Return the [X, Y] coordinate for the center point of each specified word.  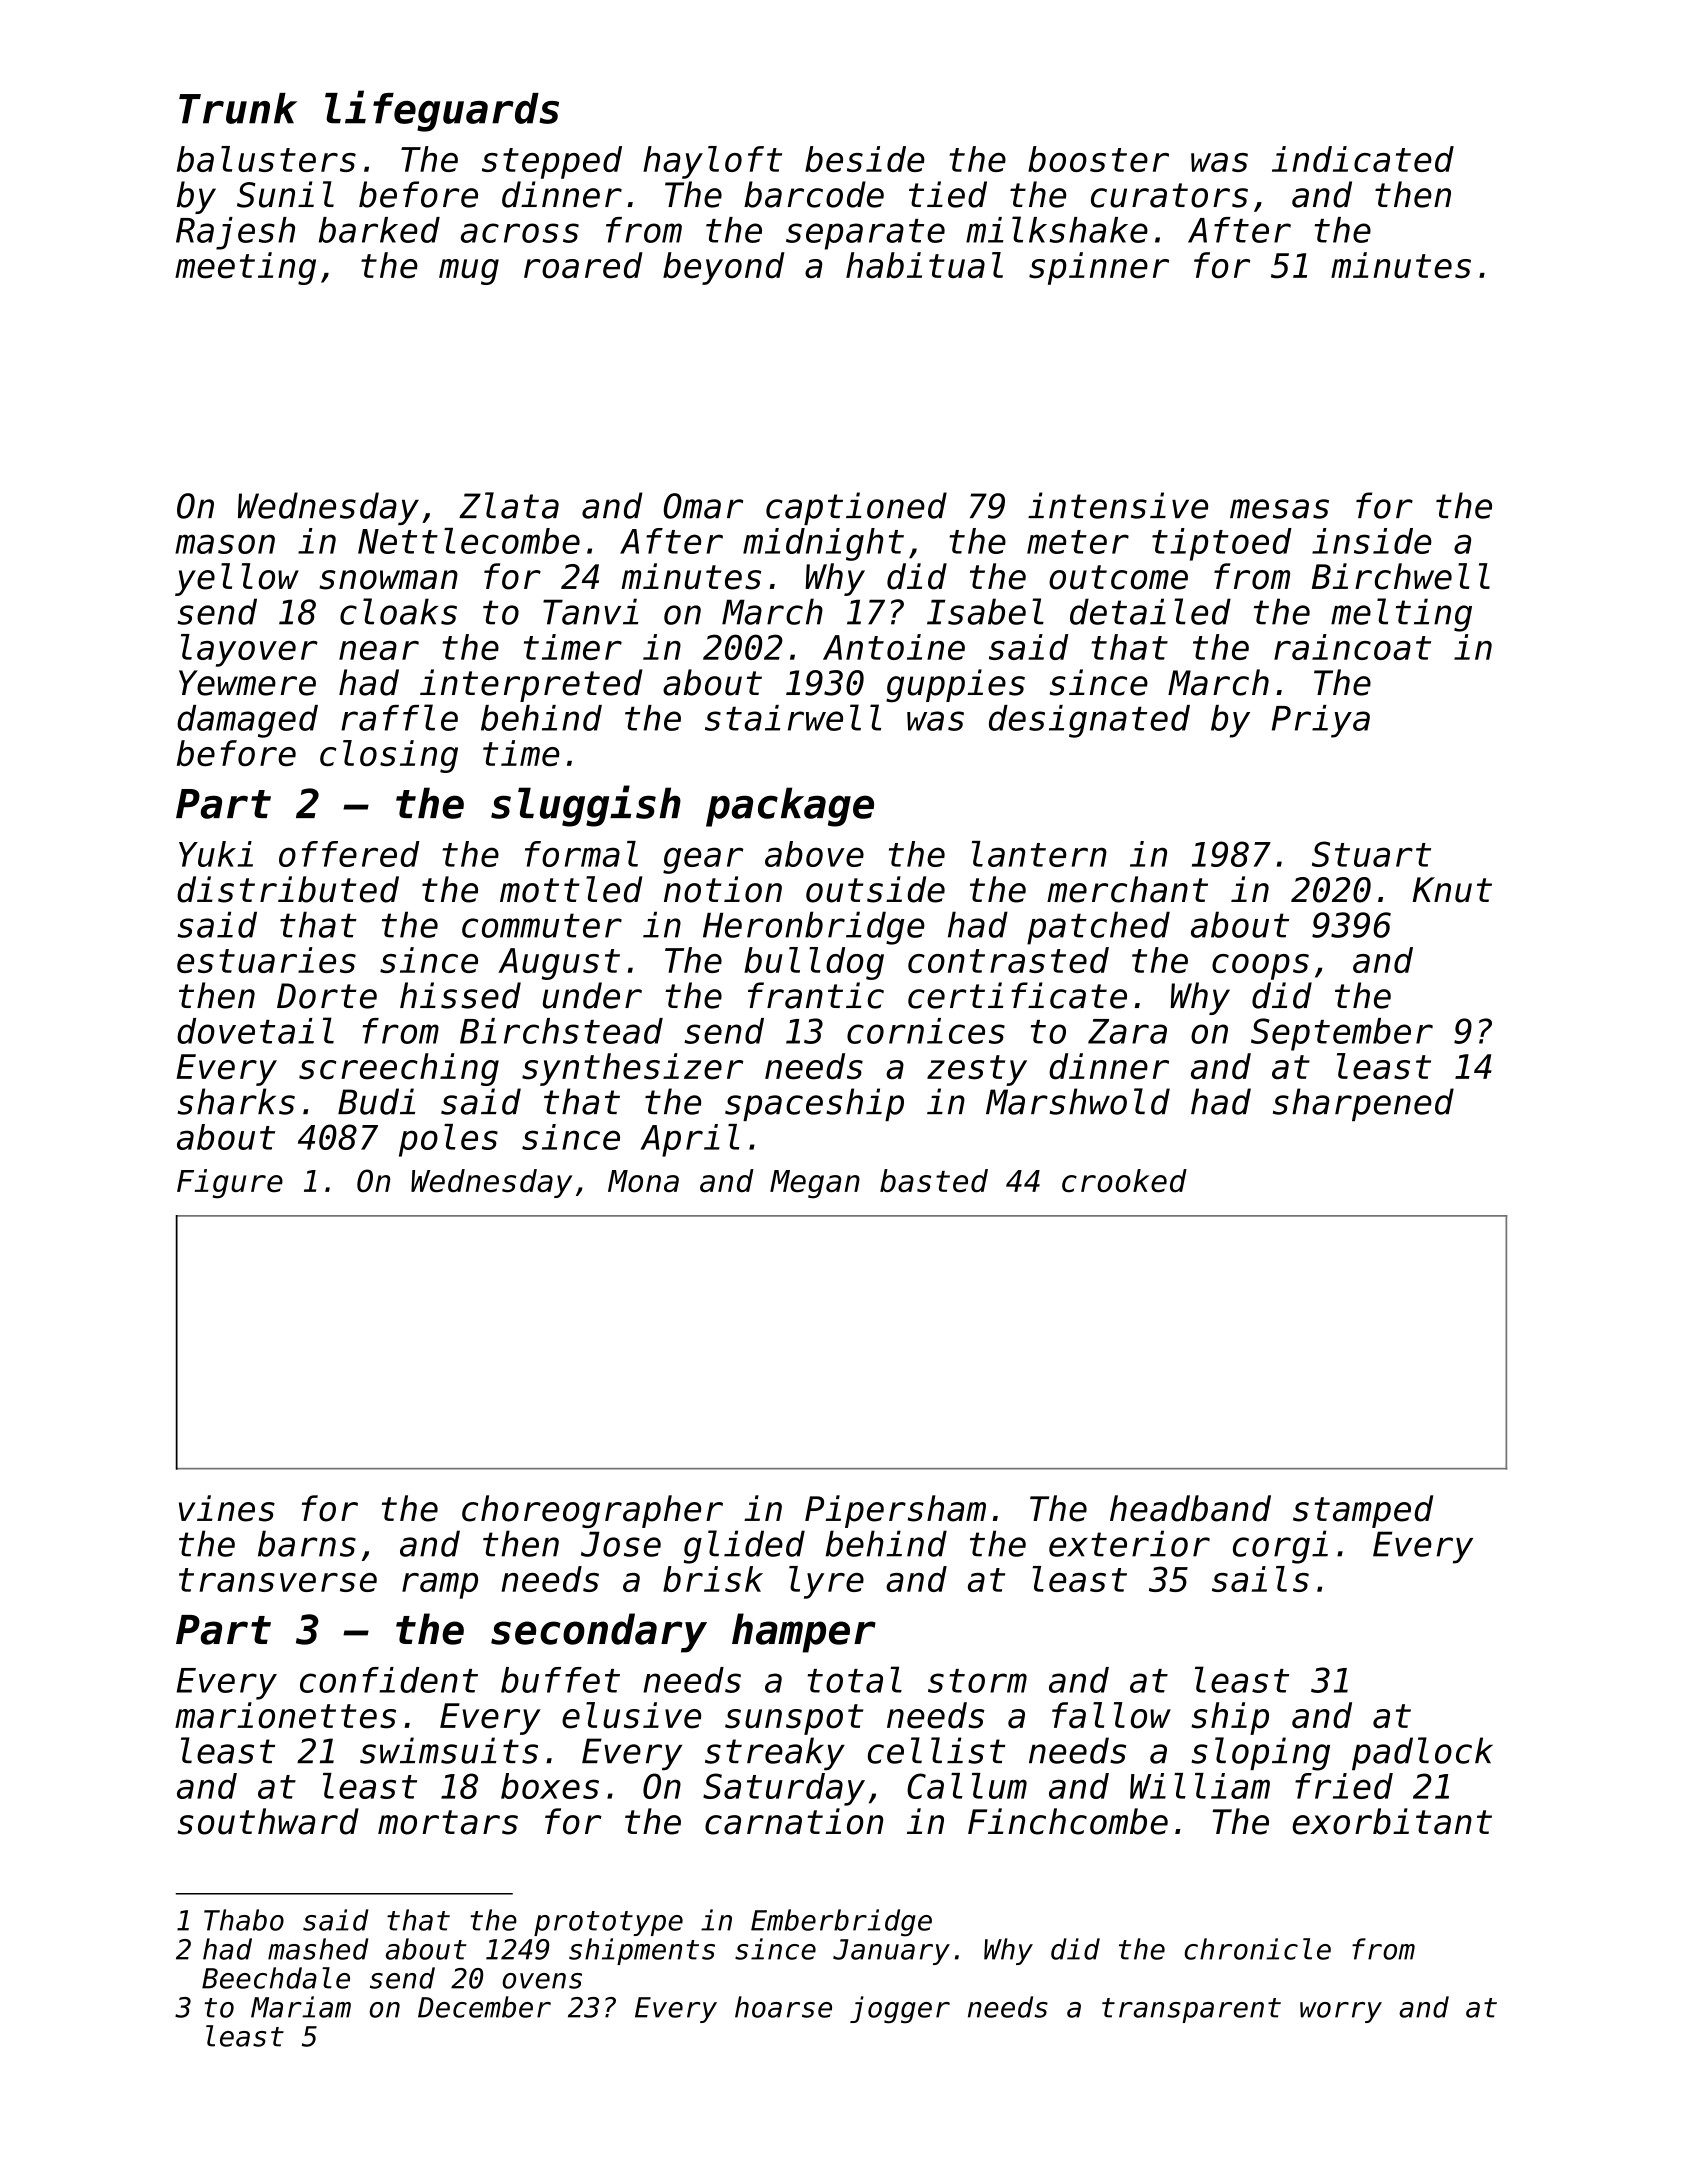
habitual [924, 265]
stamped [1363, 1511]
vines [227, 1508]
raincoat [1352, 647]
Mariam [301, 2007]
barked [379, 230]
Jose [621, 1544]
